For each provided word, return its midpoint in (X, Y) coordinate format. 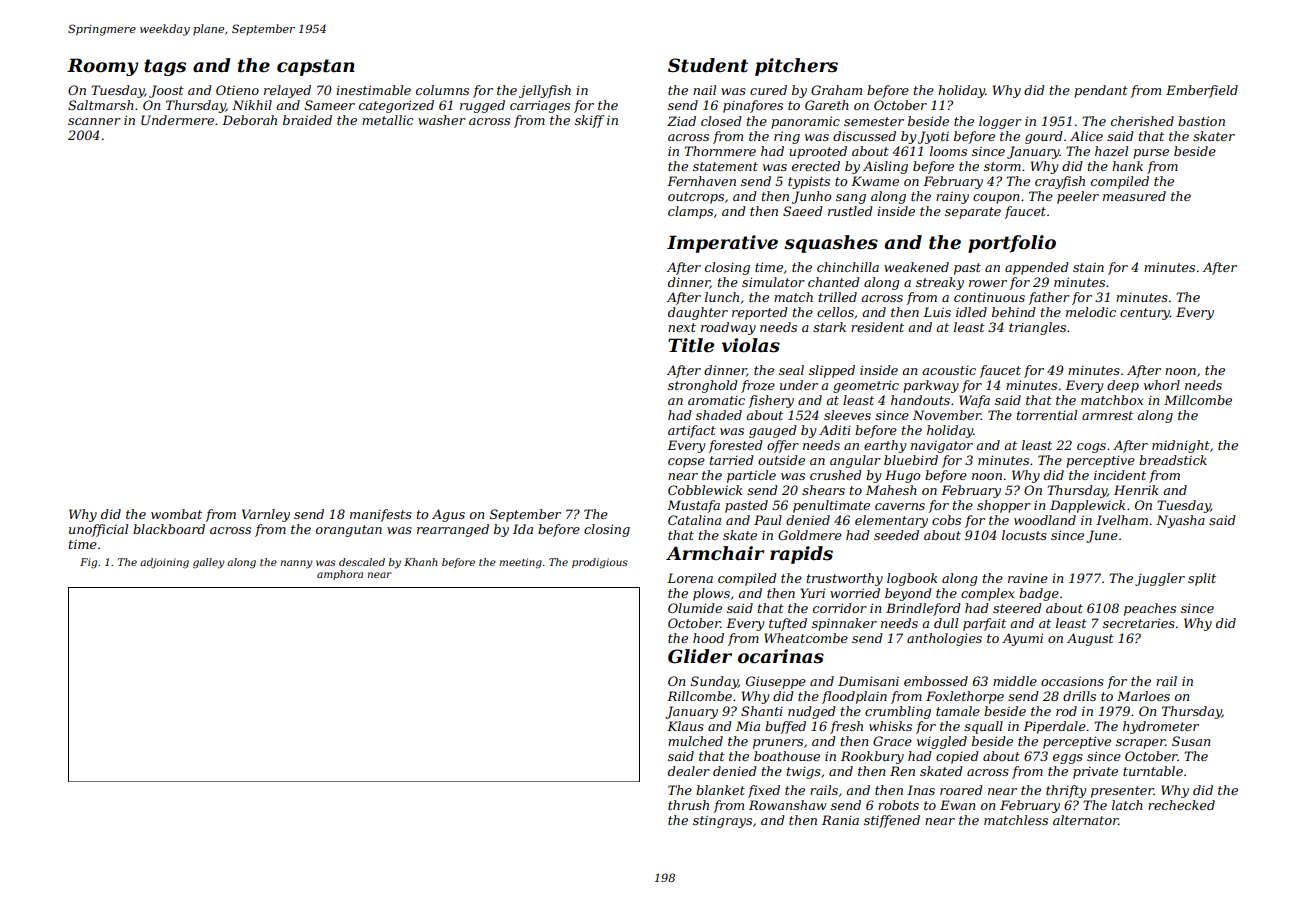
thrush (688, 805)
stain (1088, 267)
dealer (689, 771)
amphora (340, 575)
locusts (1024, 535)
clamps (690, 212)
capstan (316, 67)
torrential (1047, 415)
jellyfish (545, 91)
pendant (1101, 91)
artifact (692, 431)
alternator (1085, 820)
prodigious (600, 563)
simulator (773, 282)
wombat (176, 514)
